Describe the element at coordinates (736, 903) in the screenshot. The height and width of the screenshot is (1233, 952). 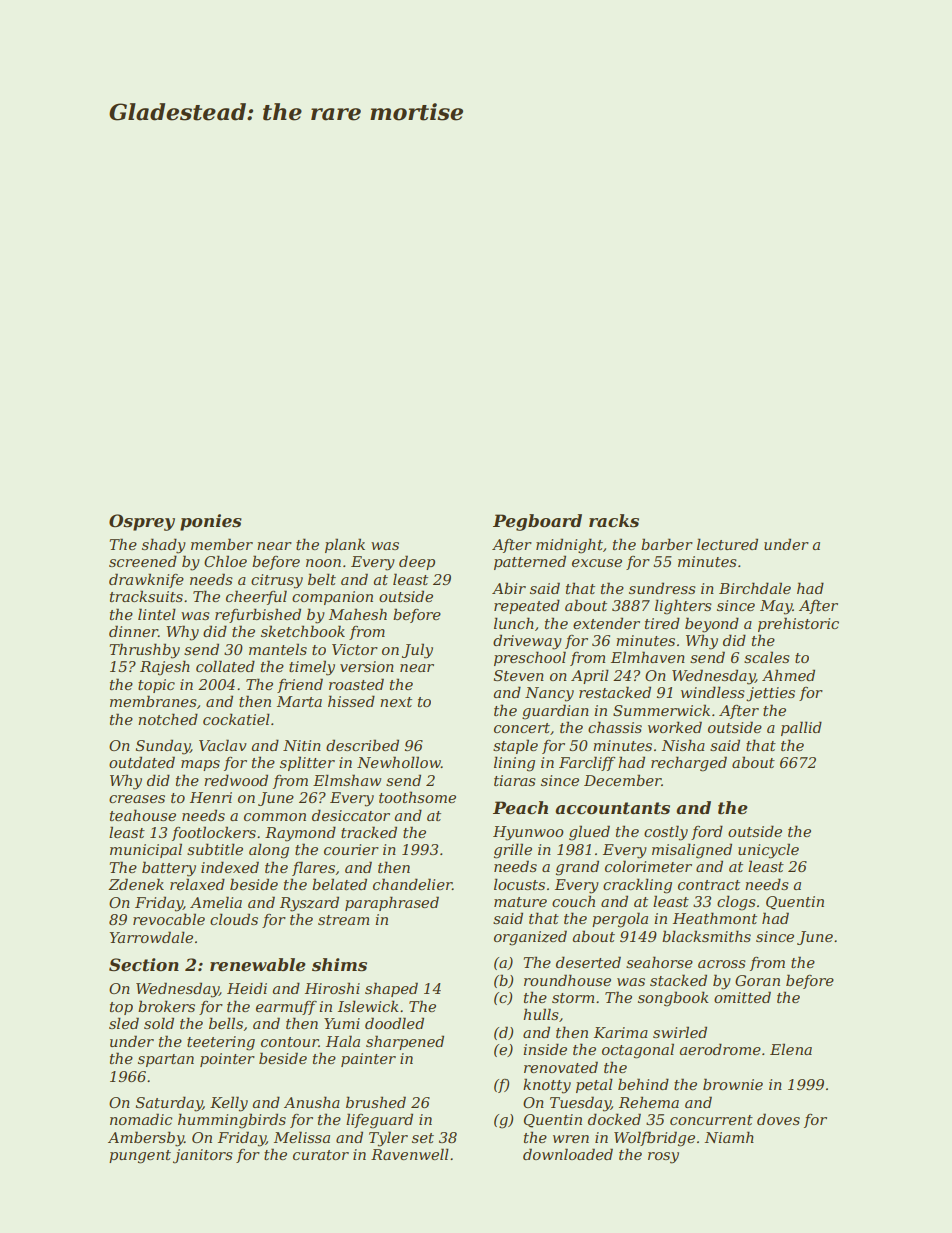
I see `clogs` at that location.
